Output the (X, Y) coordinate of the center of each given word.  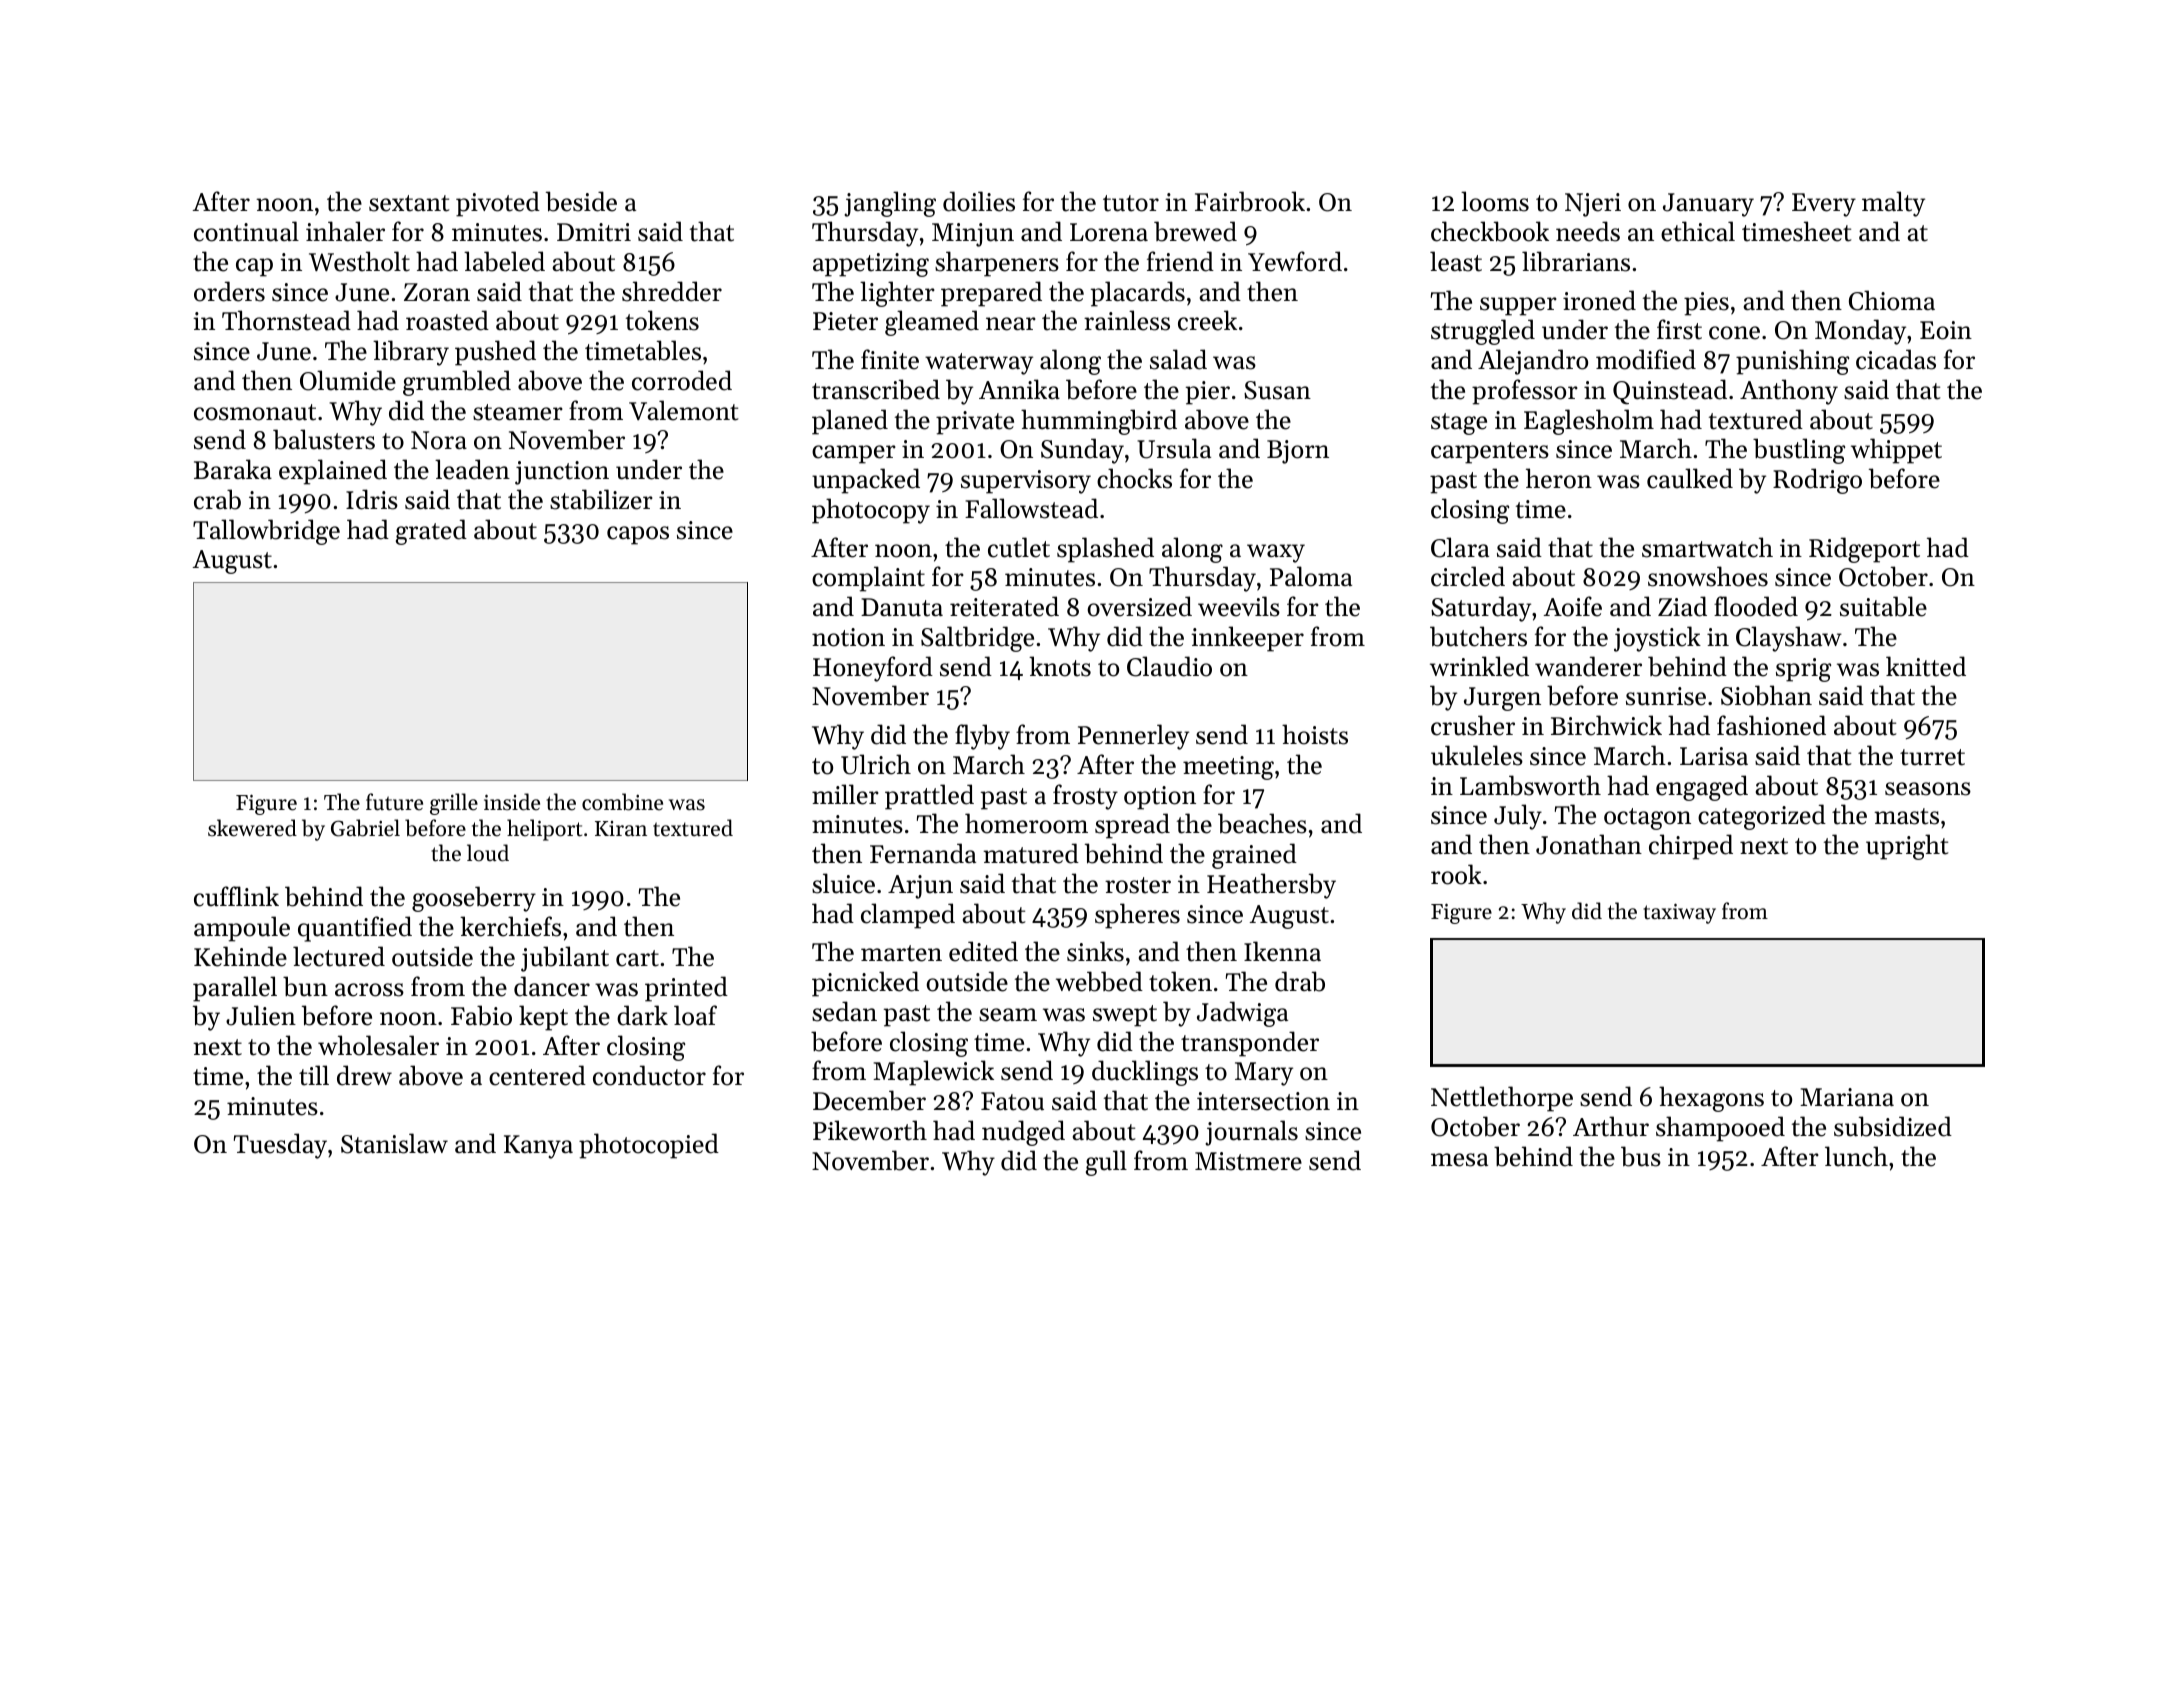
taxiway (1679, 913)
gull (1106, 1163)
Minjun (973, 235)
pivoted (498, 204)
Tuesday (280, 1146)
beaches (1262, 823)
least (1456, 261)
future (394, 802)
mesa (1459, 1160)
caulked (1690, 478)
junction (562, 473)
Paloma (1311, 576)
